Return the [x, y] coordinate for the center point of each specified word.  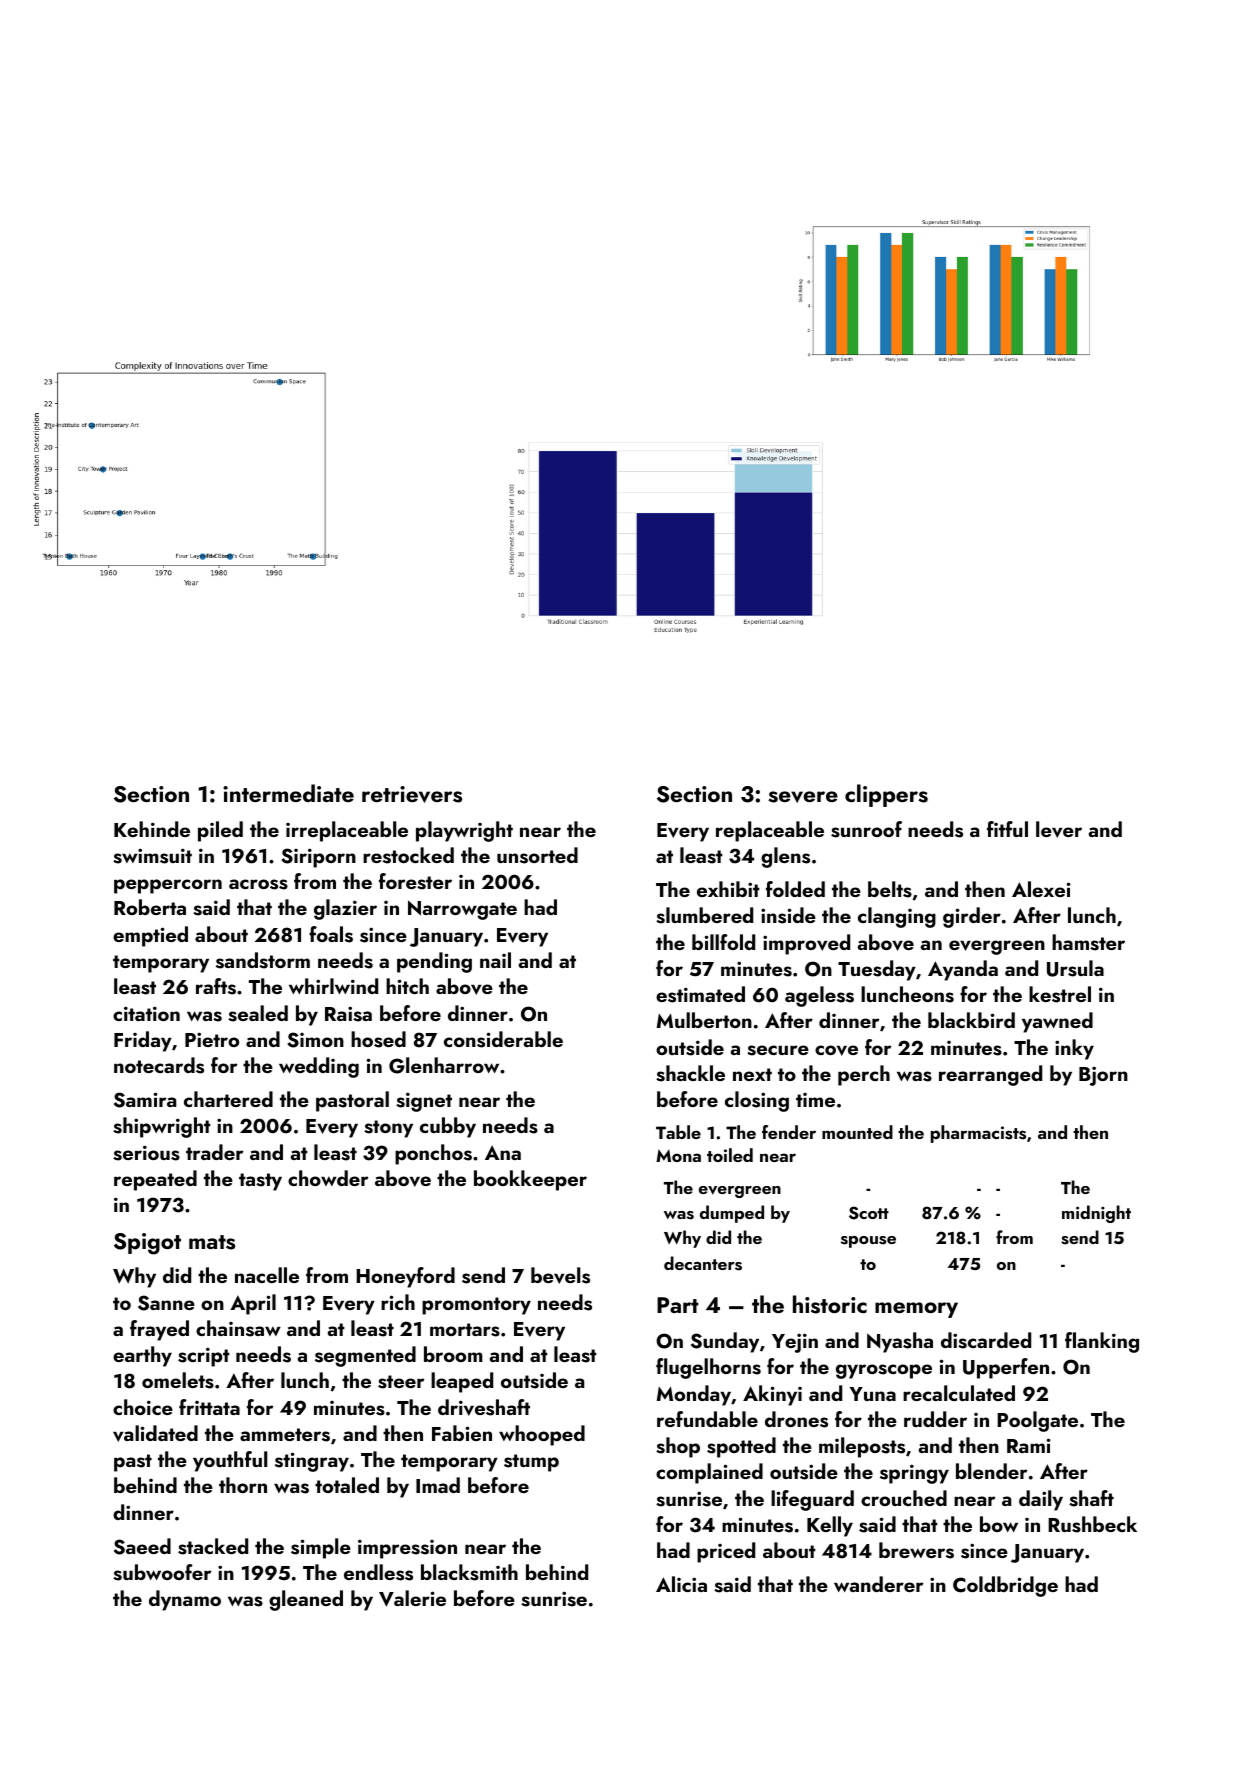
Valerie [412, 1598]
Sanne [166, 1303]
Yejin [795, 1343]
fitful [1007, 829]
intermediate [288, 793]
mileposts [862, 1447]
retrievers [412, 794]
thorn [243, 1485]
